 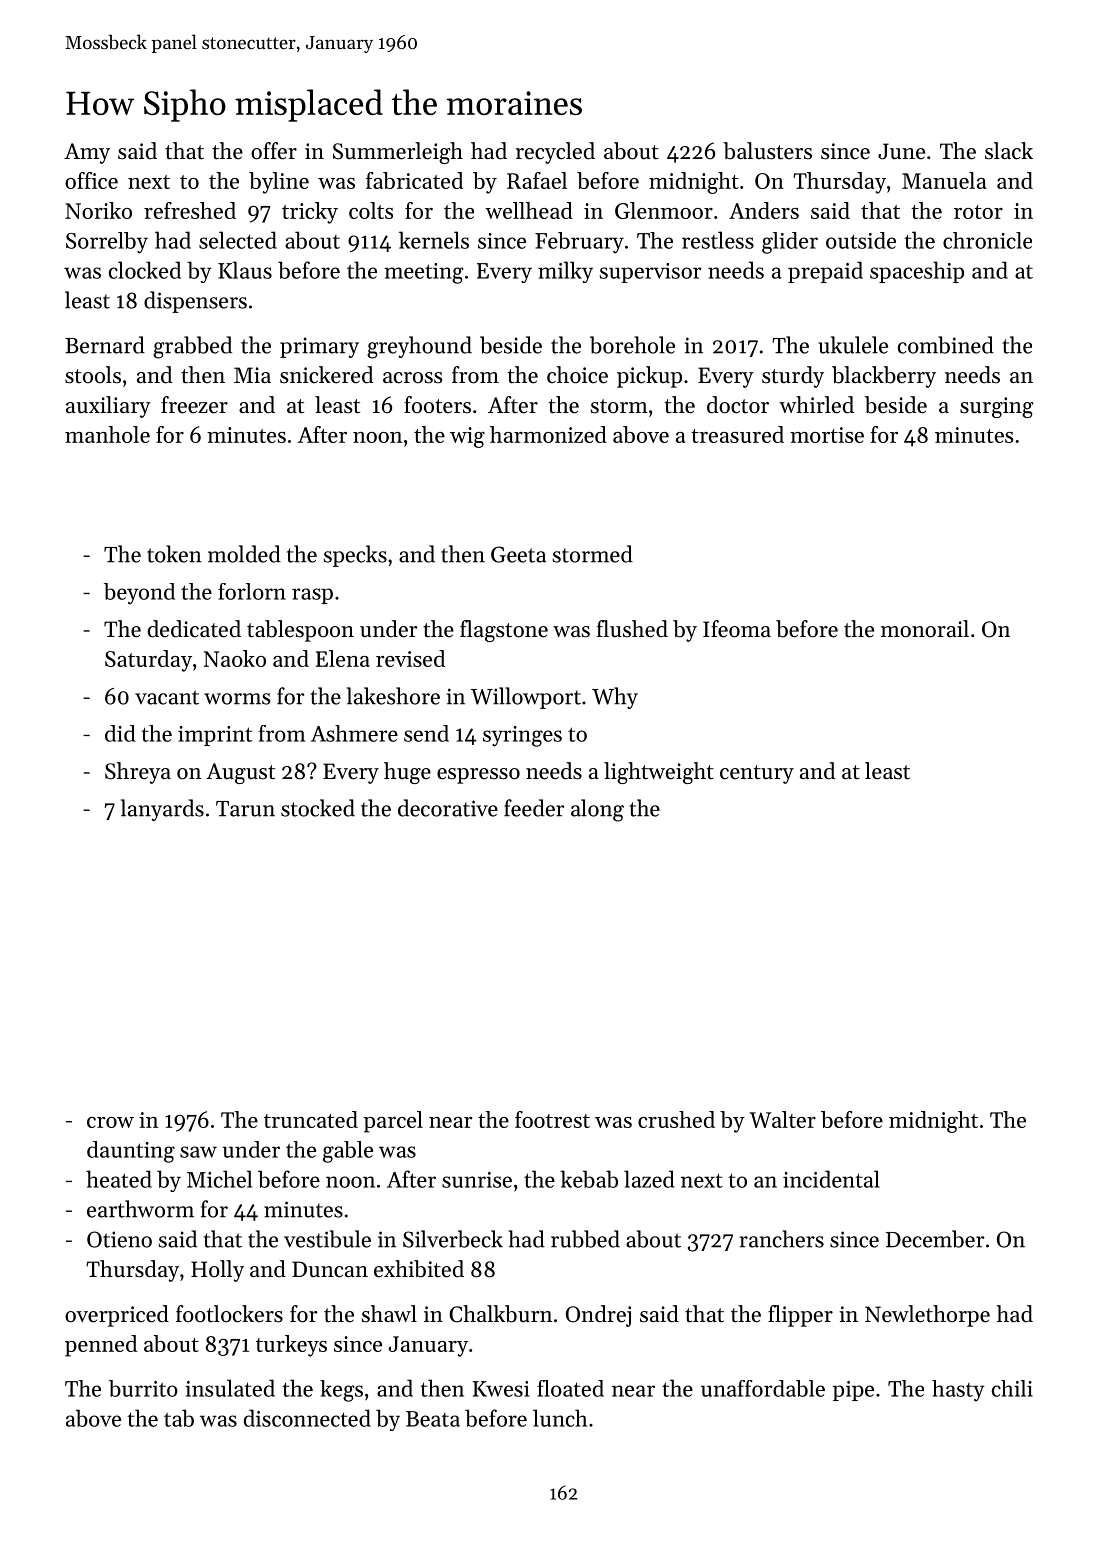 I want to click on tablespoon, so click(x=300, y=631).
